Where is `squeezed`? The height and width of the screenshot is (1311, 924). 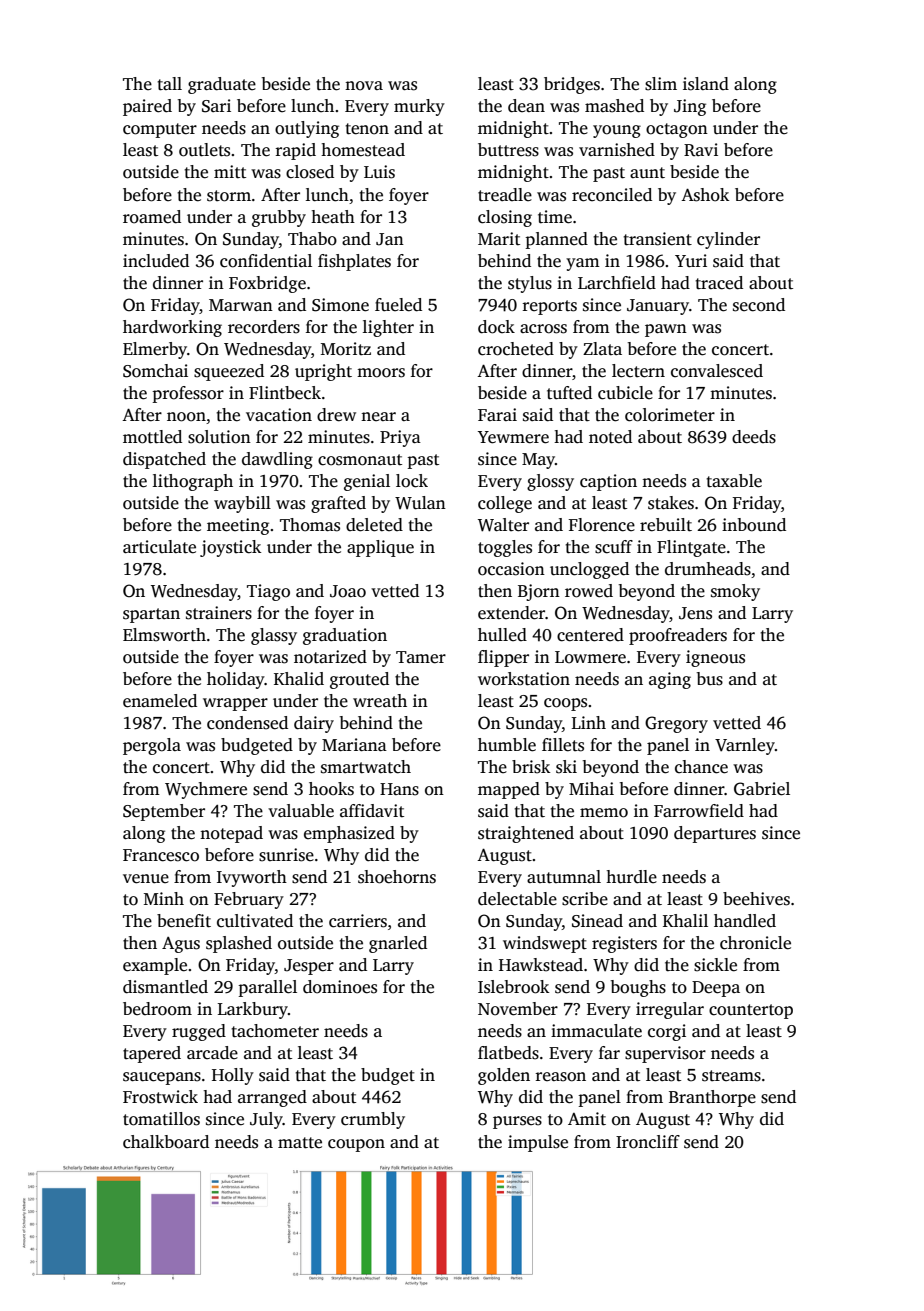
squeezed is located at coordinates (229, 372).
